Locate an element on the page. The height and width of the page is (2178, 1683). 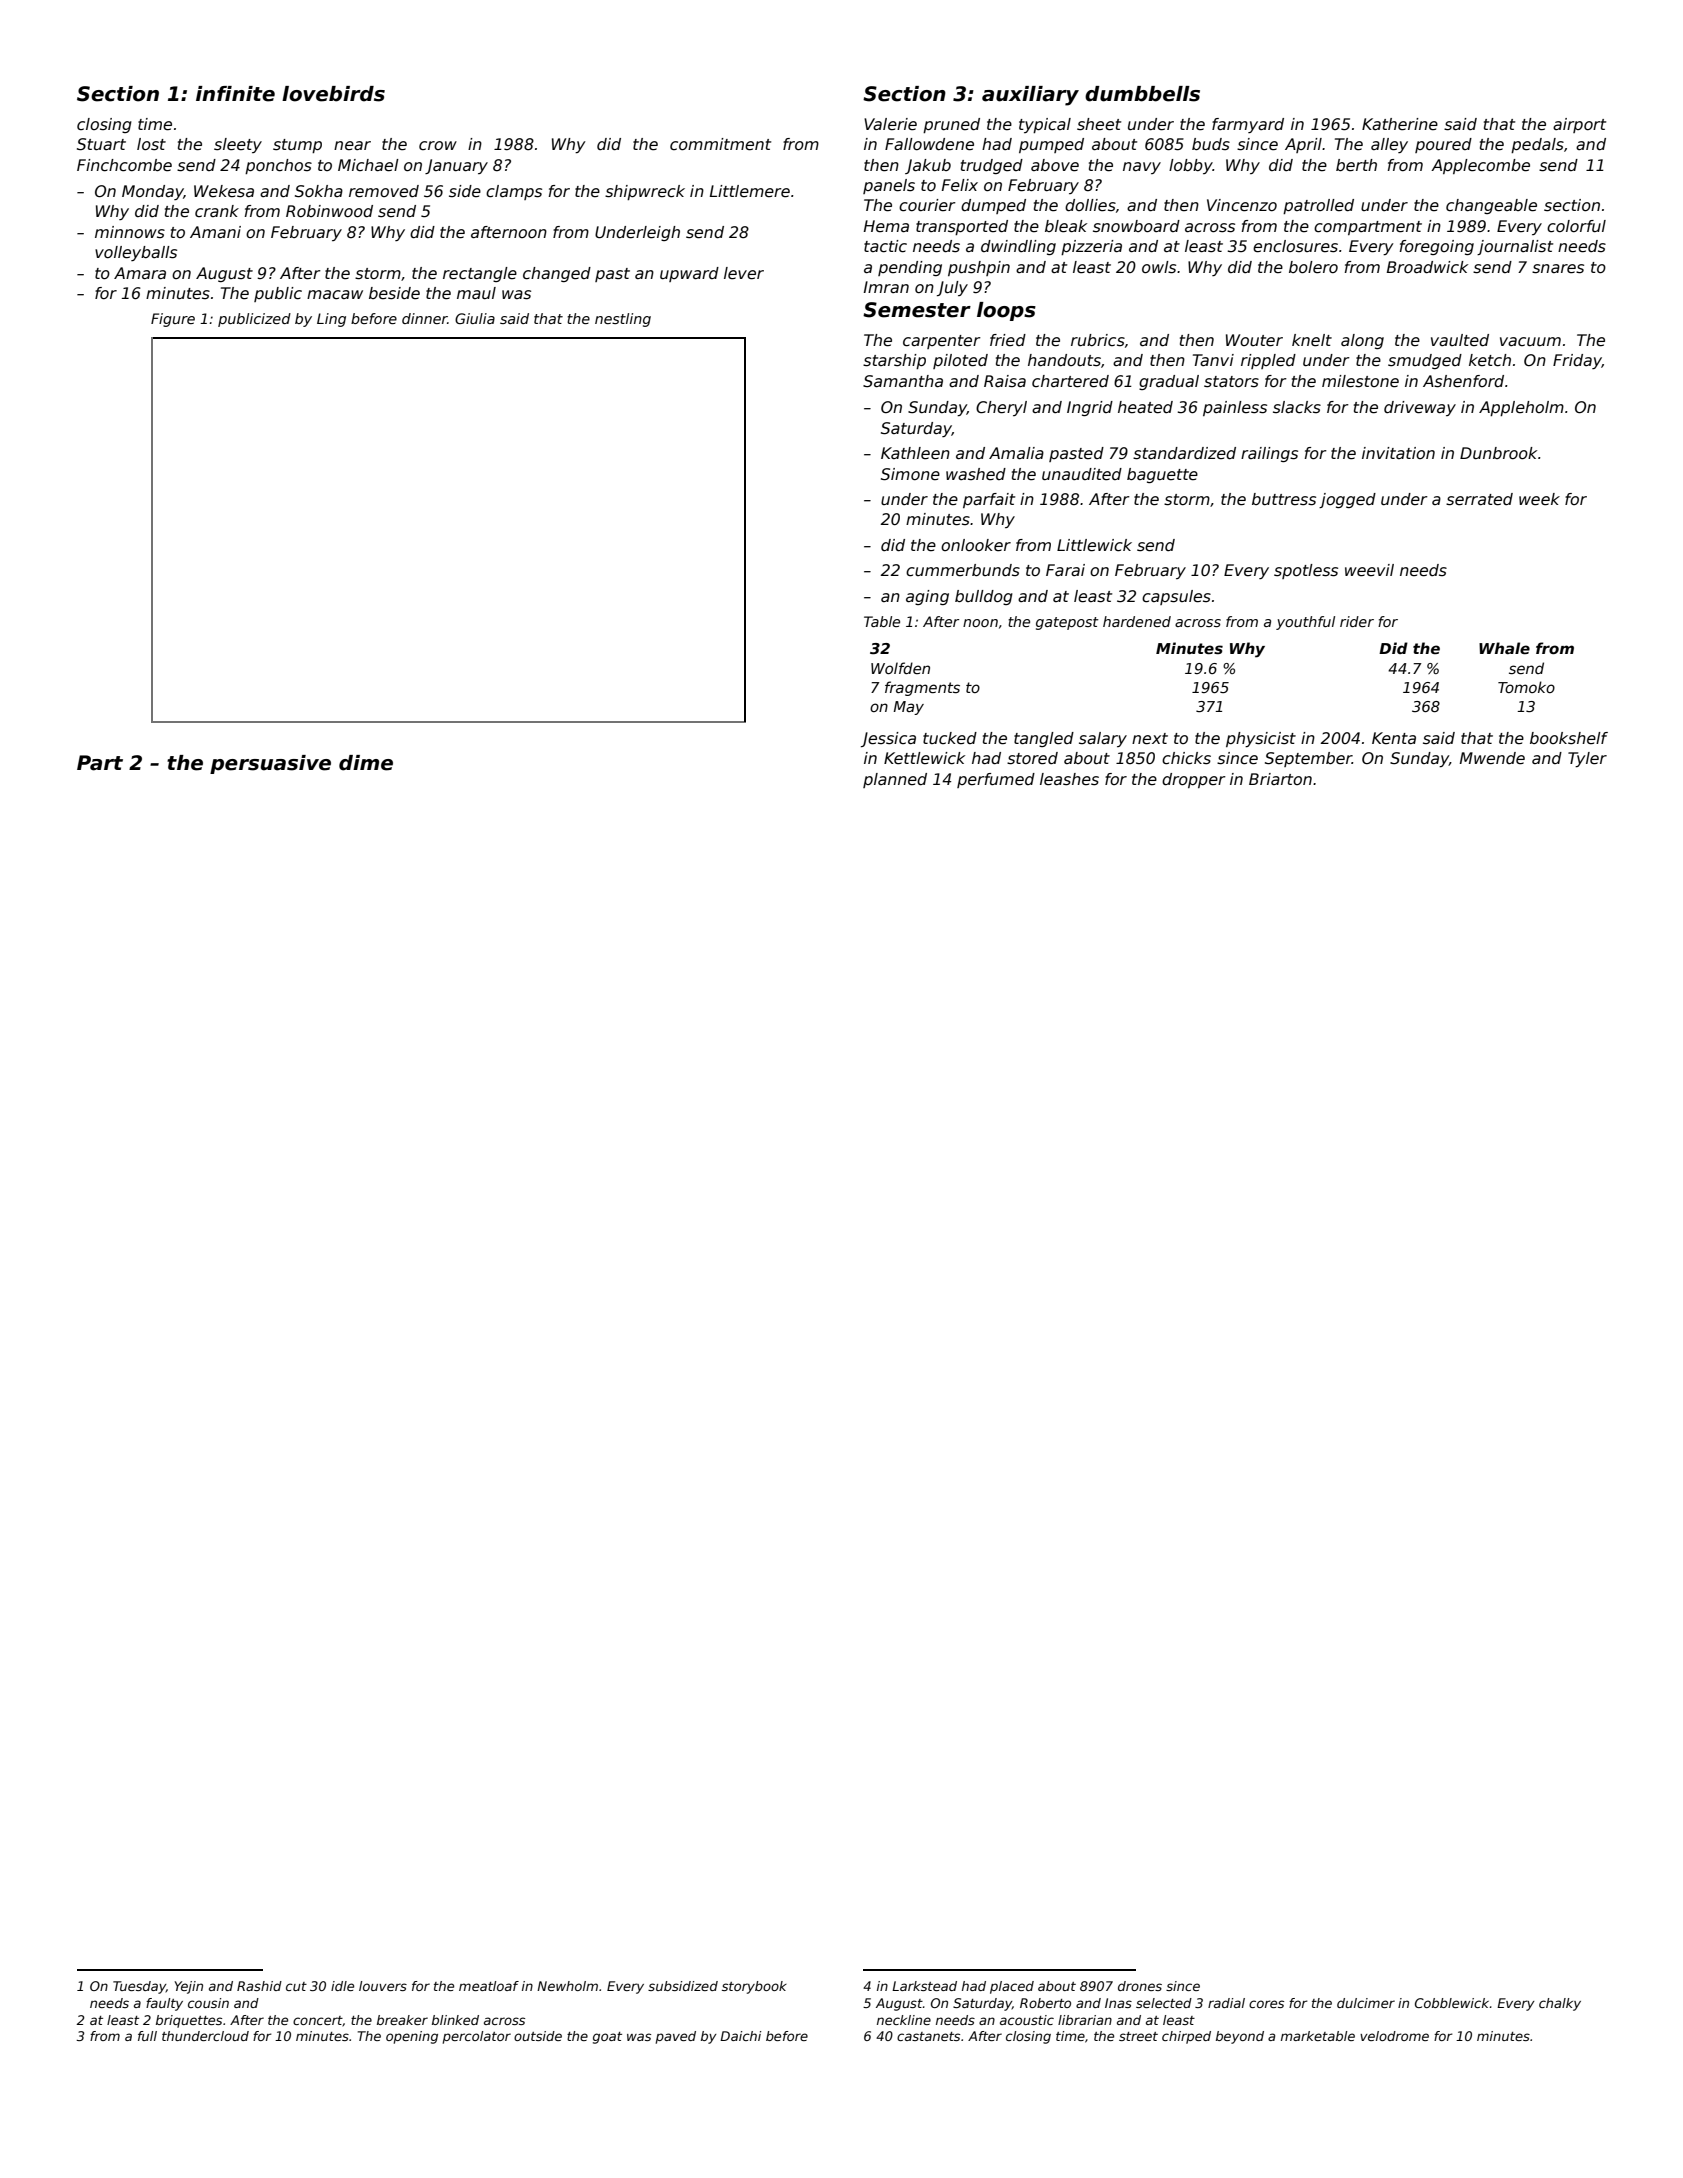
commitment is located at coordinates (720, 144).
